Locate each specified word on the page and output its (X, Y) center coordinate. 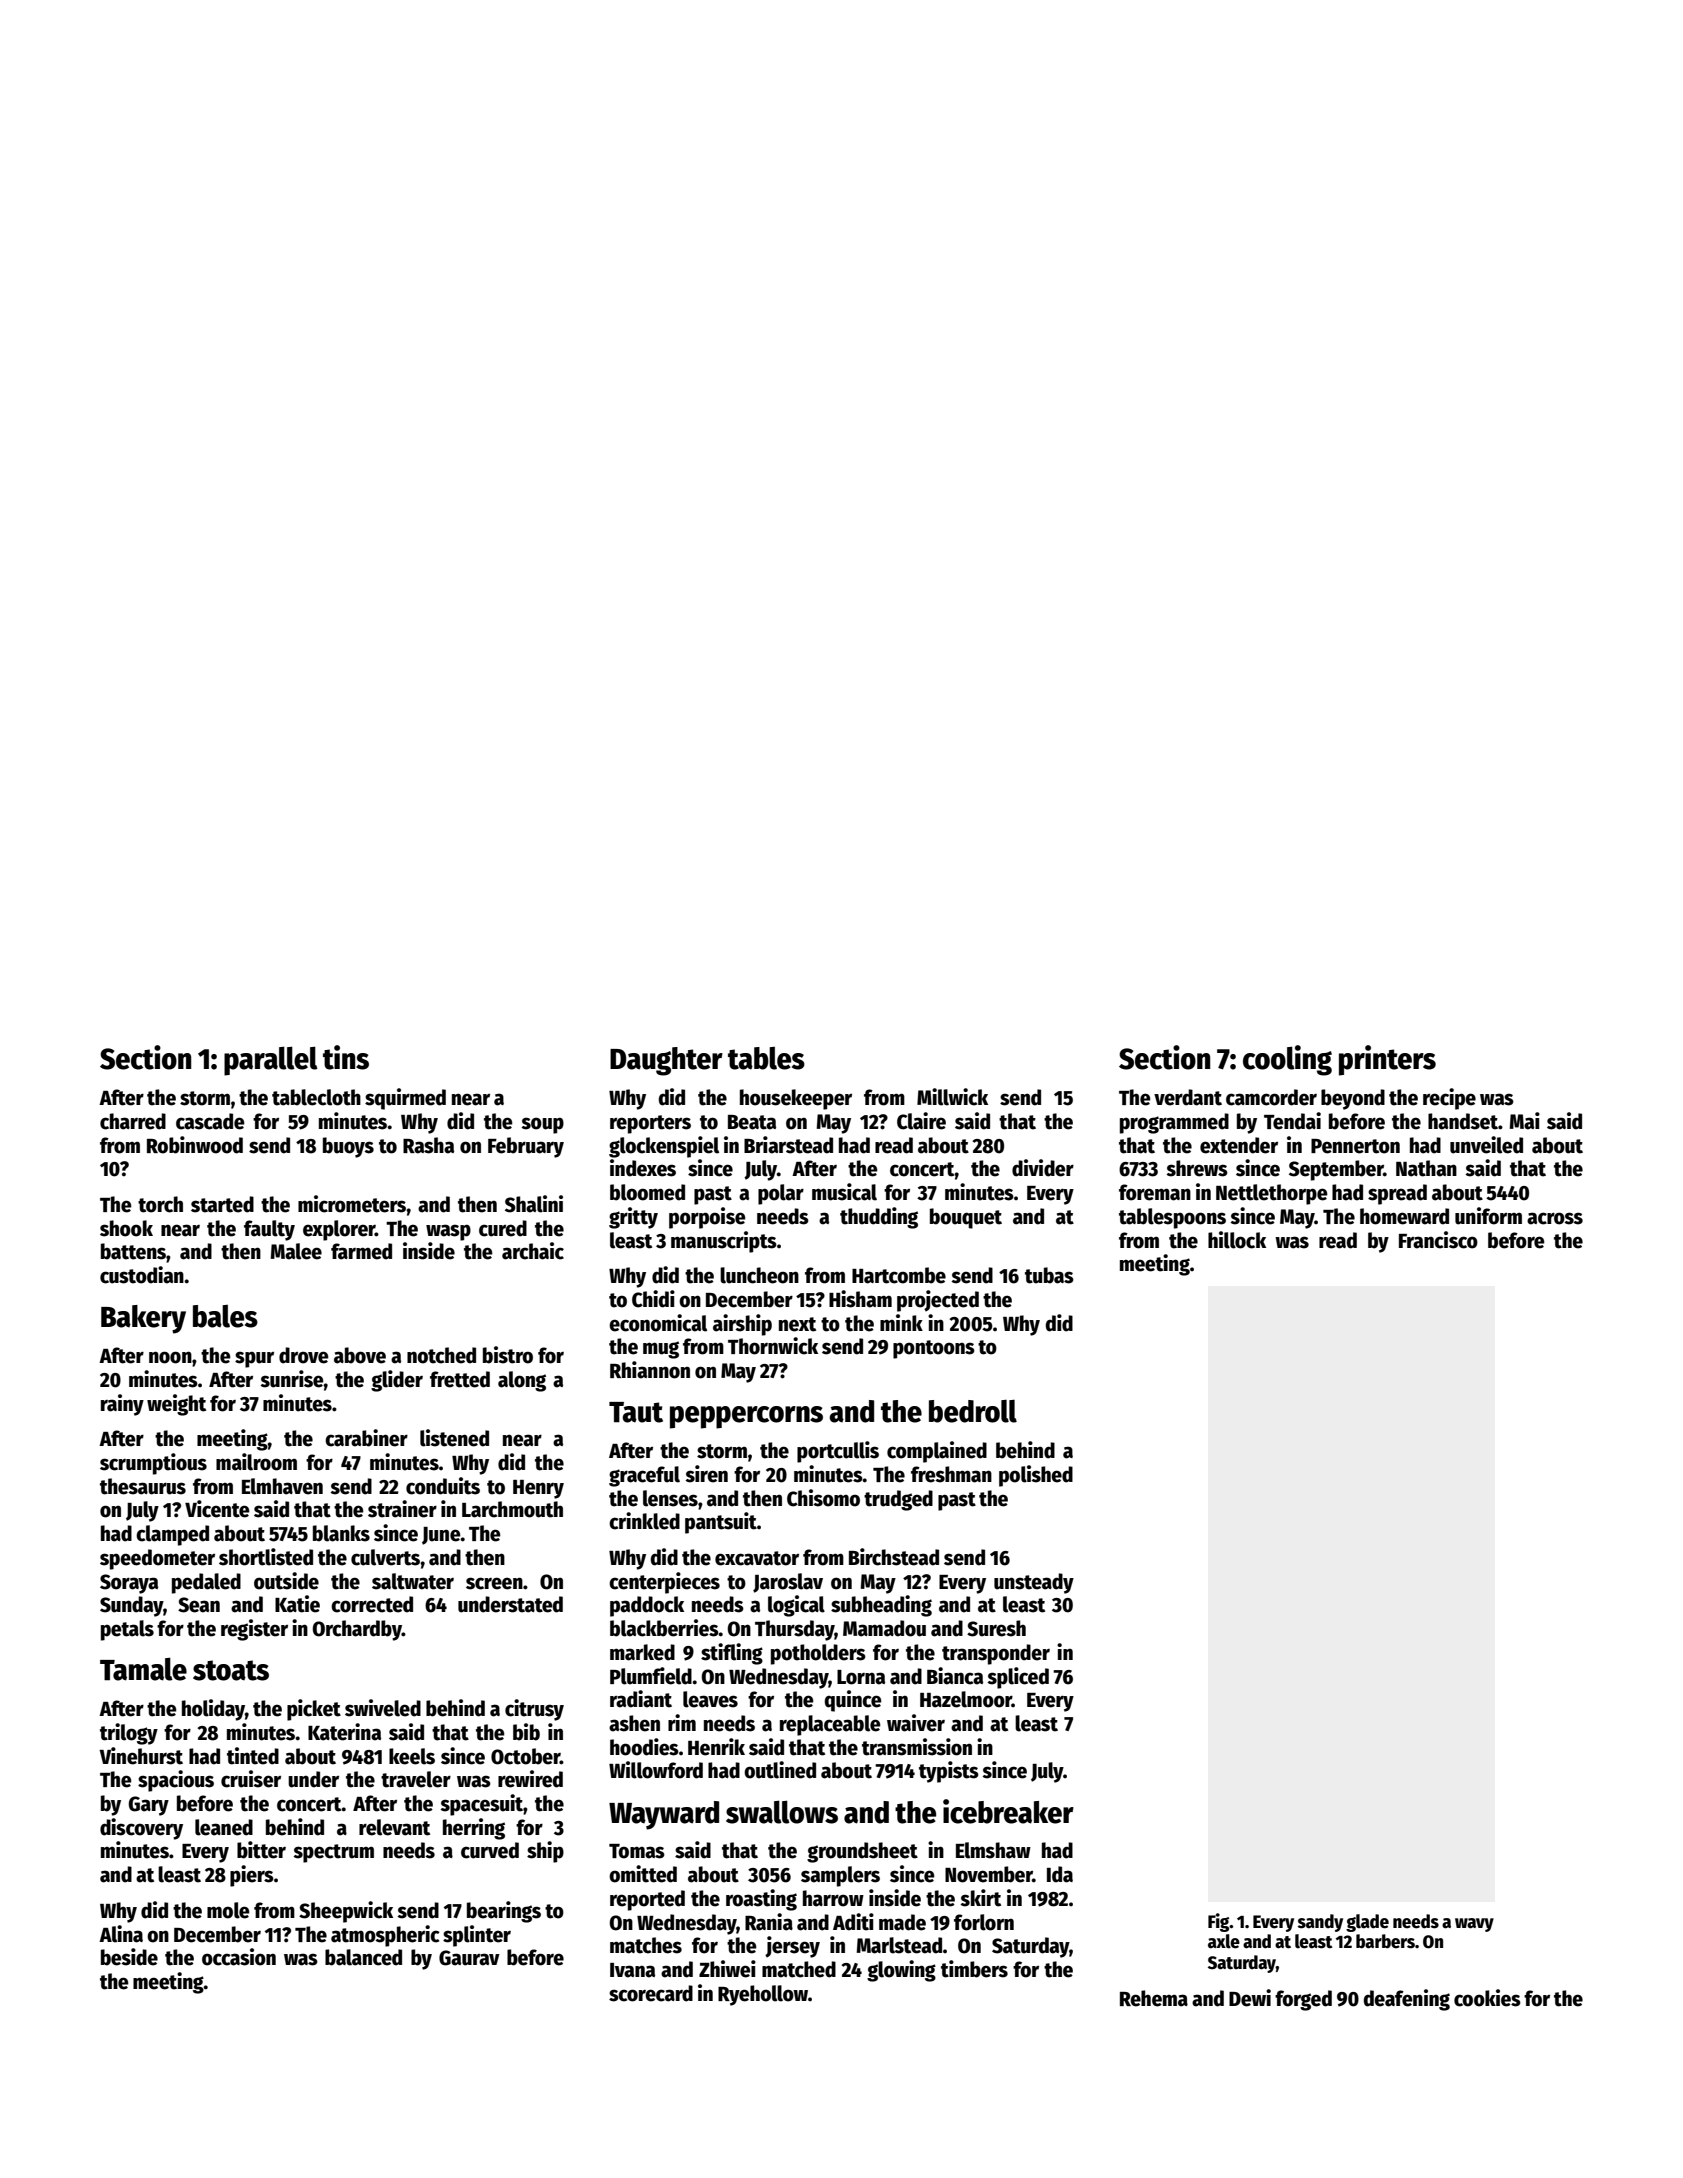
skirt (980, 1898)
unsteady (1034, 1583)
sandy (1320, 1923)
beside (129, 1957)
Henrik (716, 1747)
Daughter (666, 1061)
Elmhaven (282, 1486)
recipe (1449, 1099)
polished (1036, 1476)
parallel (271, 1061)
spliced (1018, 1678)
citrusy (534, 1710)
